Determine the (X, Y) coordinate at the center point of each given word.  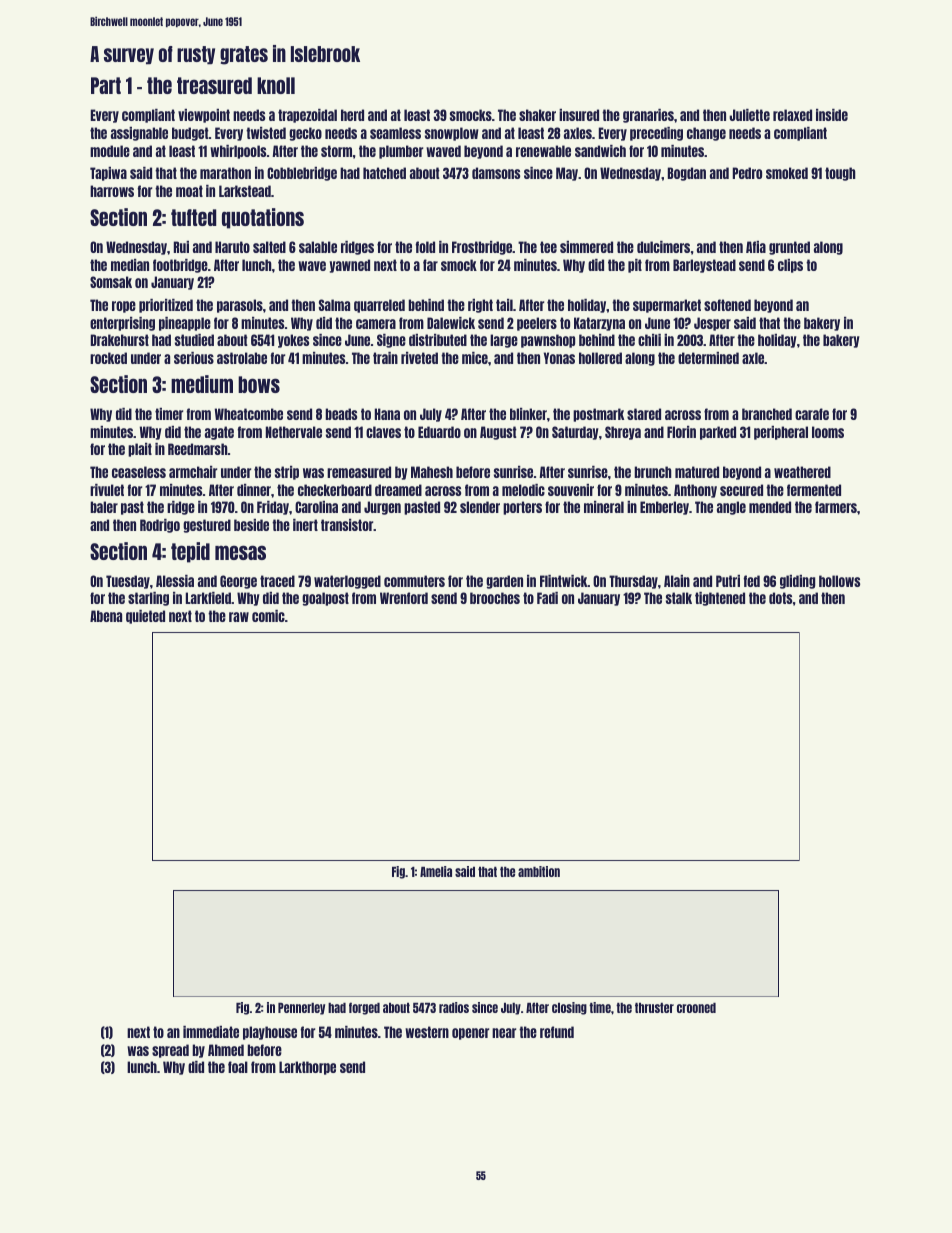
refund (557, 1032)
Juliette (749, 115)
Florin (681, 432)
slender (480, 507)
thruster (654, 1008)
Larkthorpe (307, 1068)
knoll (276, 85)
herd (352, 115)
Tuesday (128, 582)
